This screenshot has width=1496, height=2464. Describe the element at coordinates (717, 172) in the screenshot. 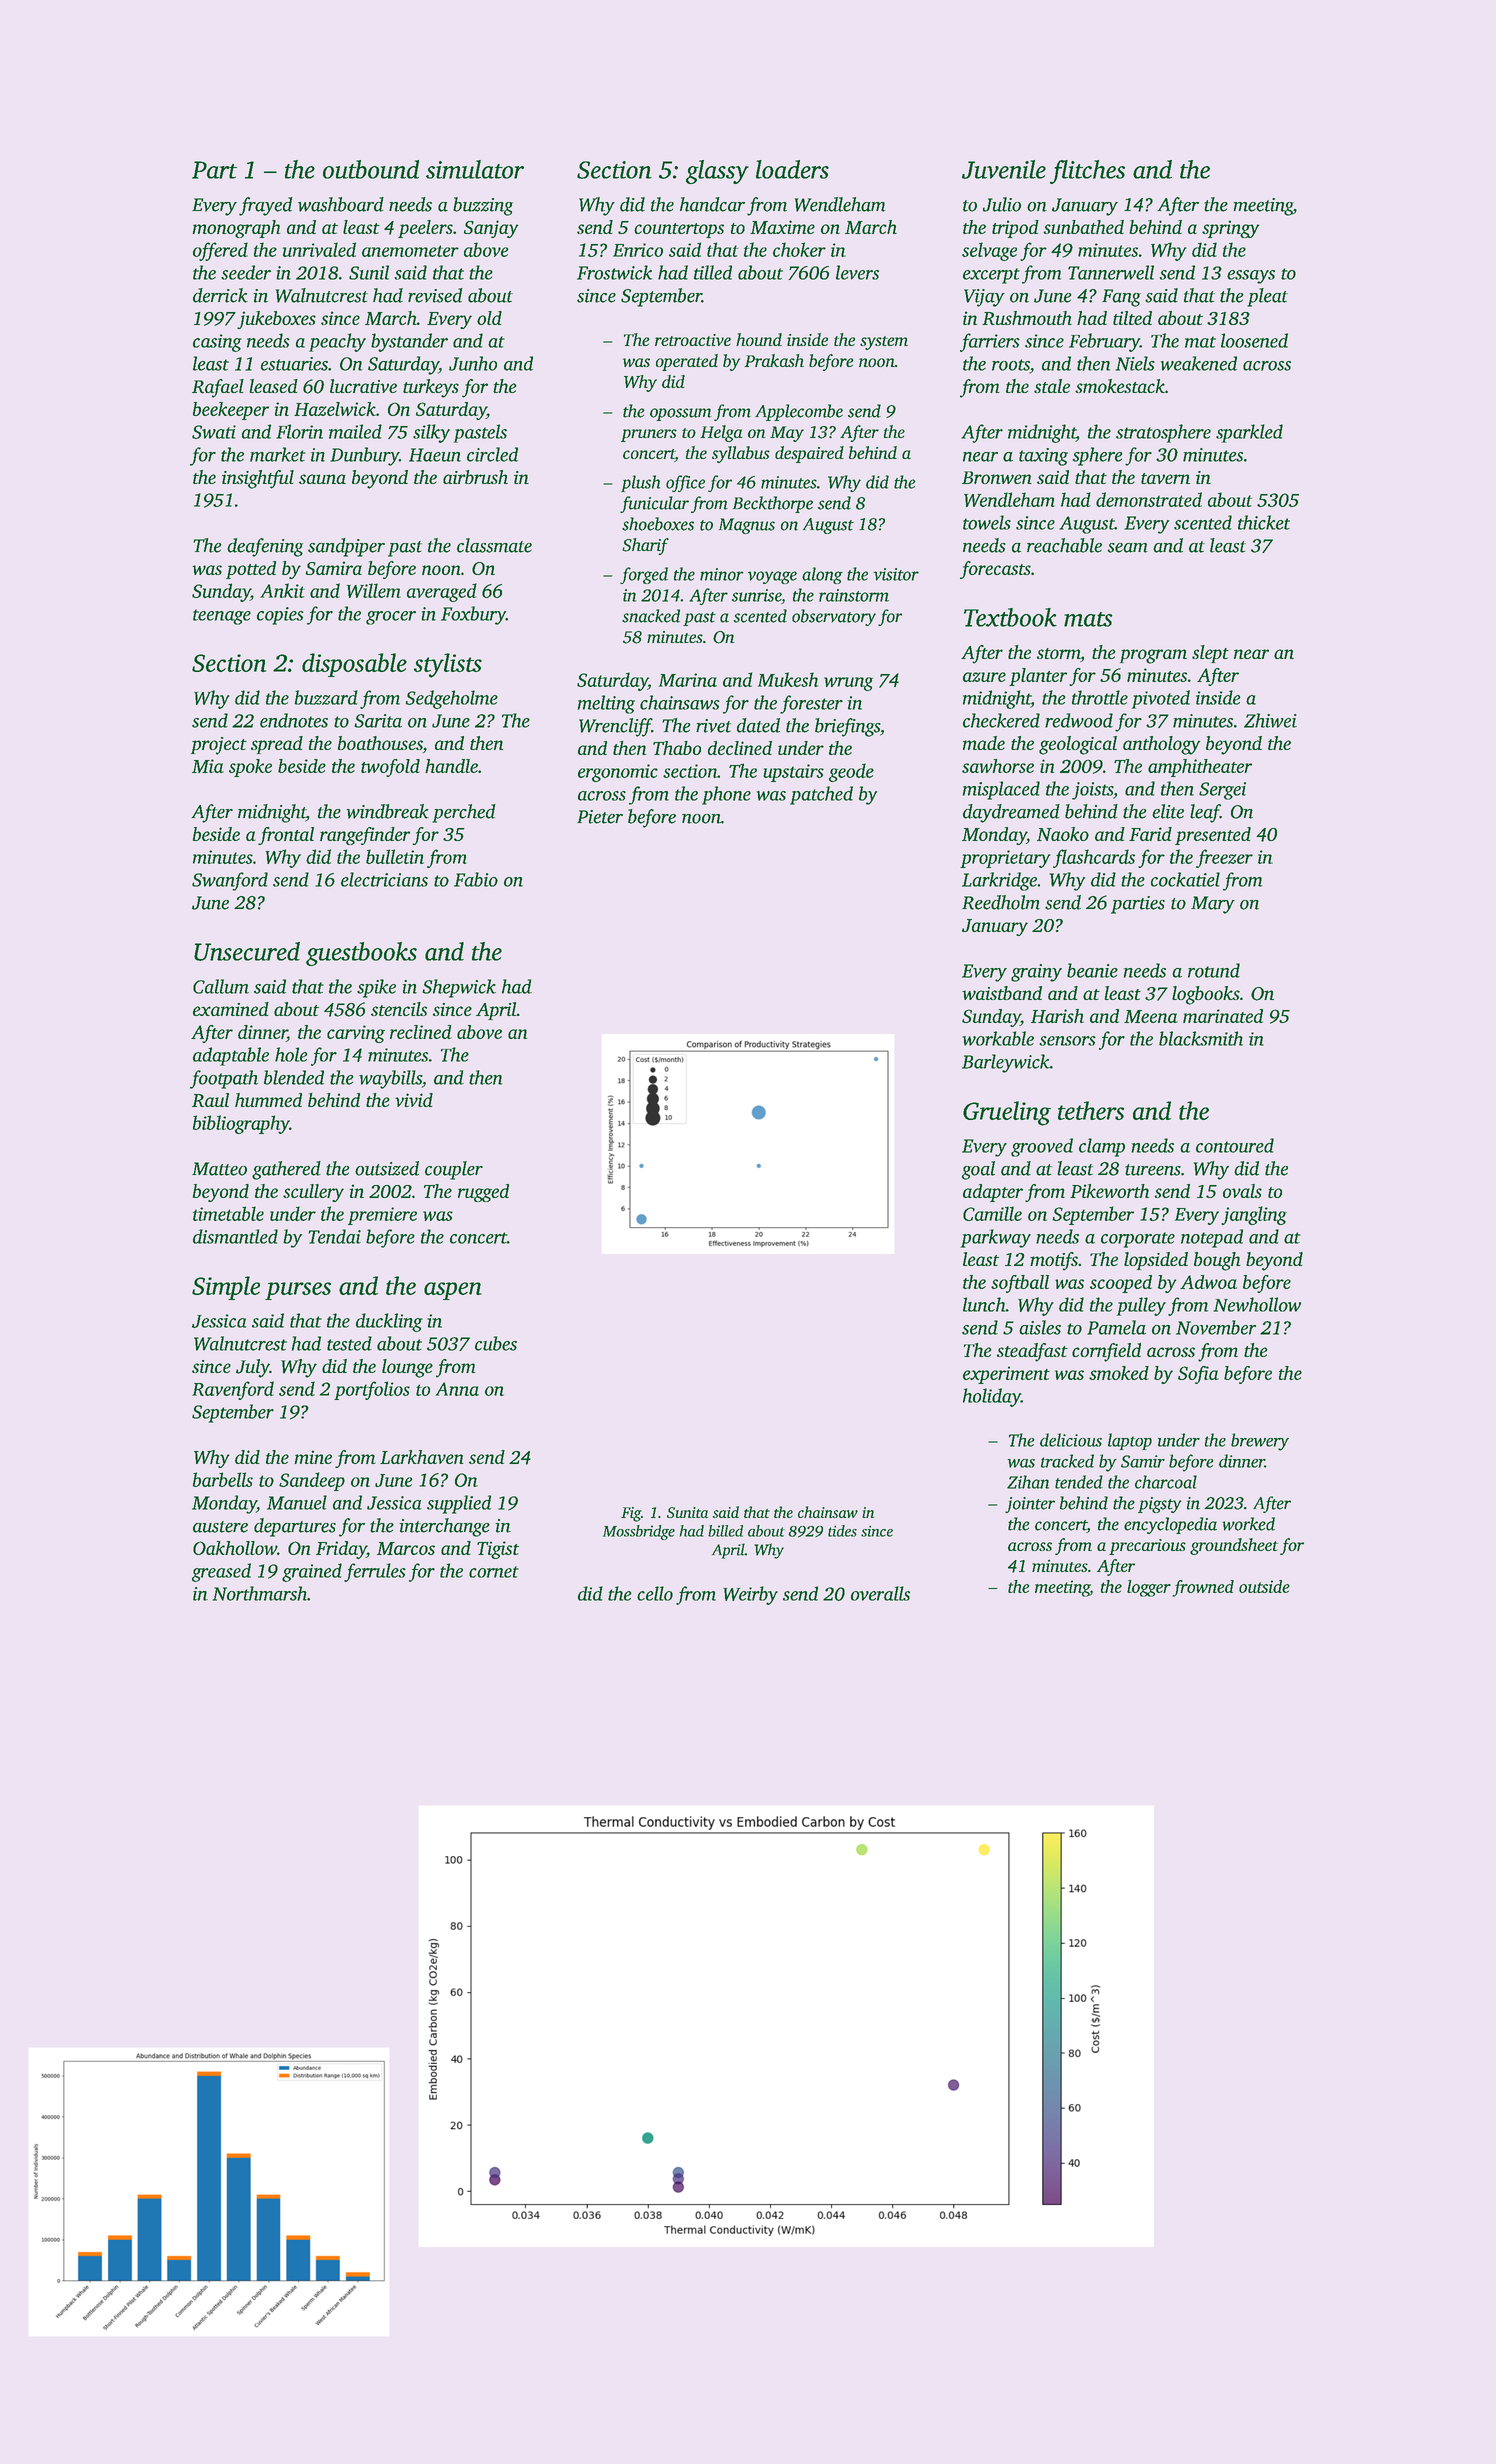

I see `glassy` at that location.
